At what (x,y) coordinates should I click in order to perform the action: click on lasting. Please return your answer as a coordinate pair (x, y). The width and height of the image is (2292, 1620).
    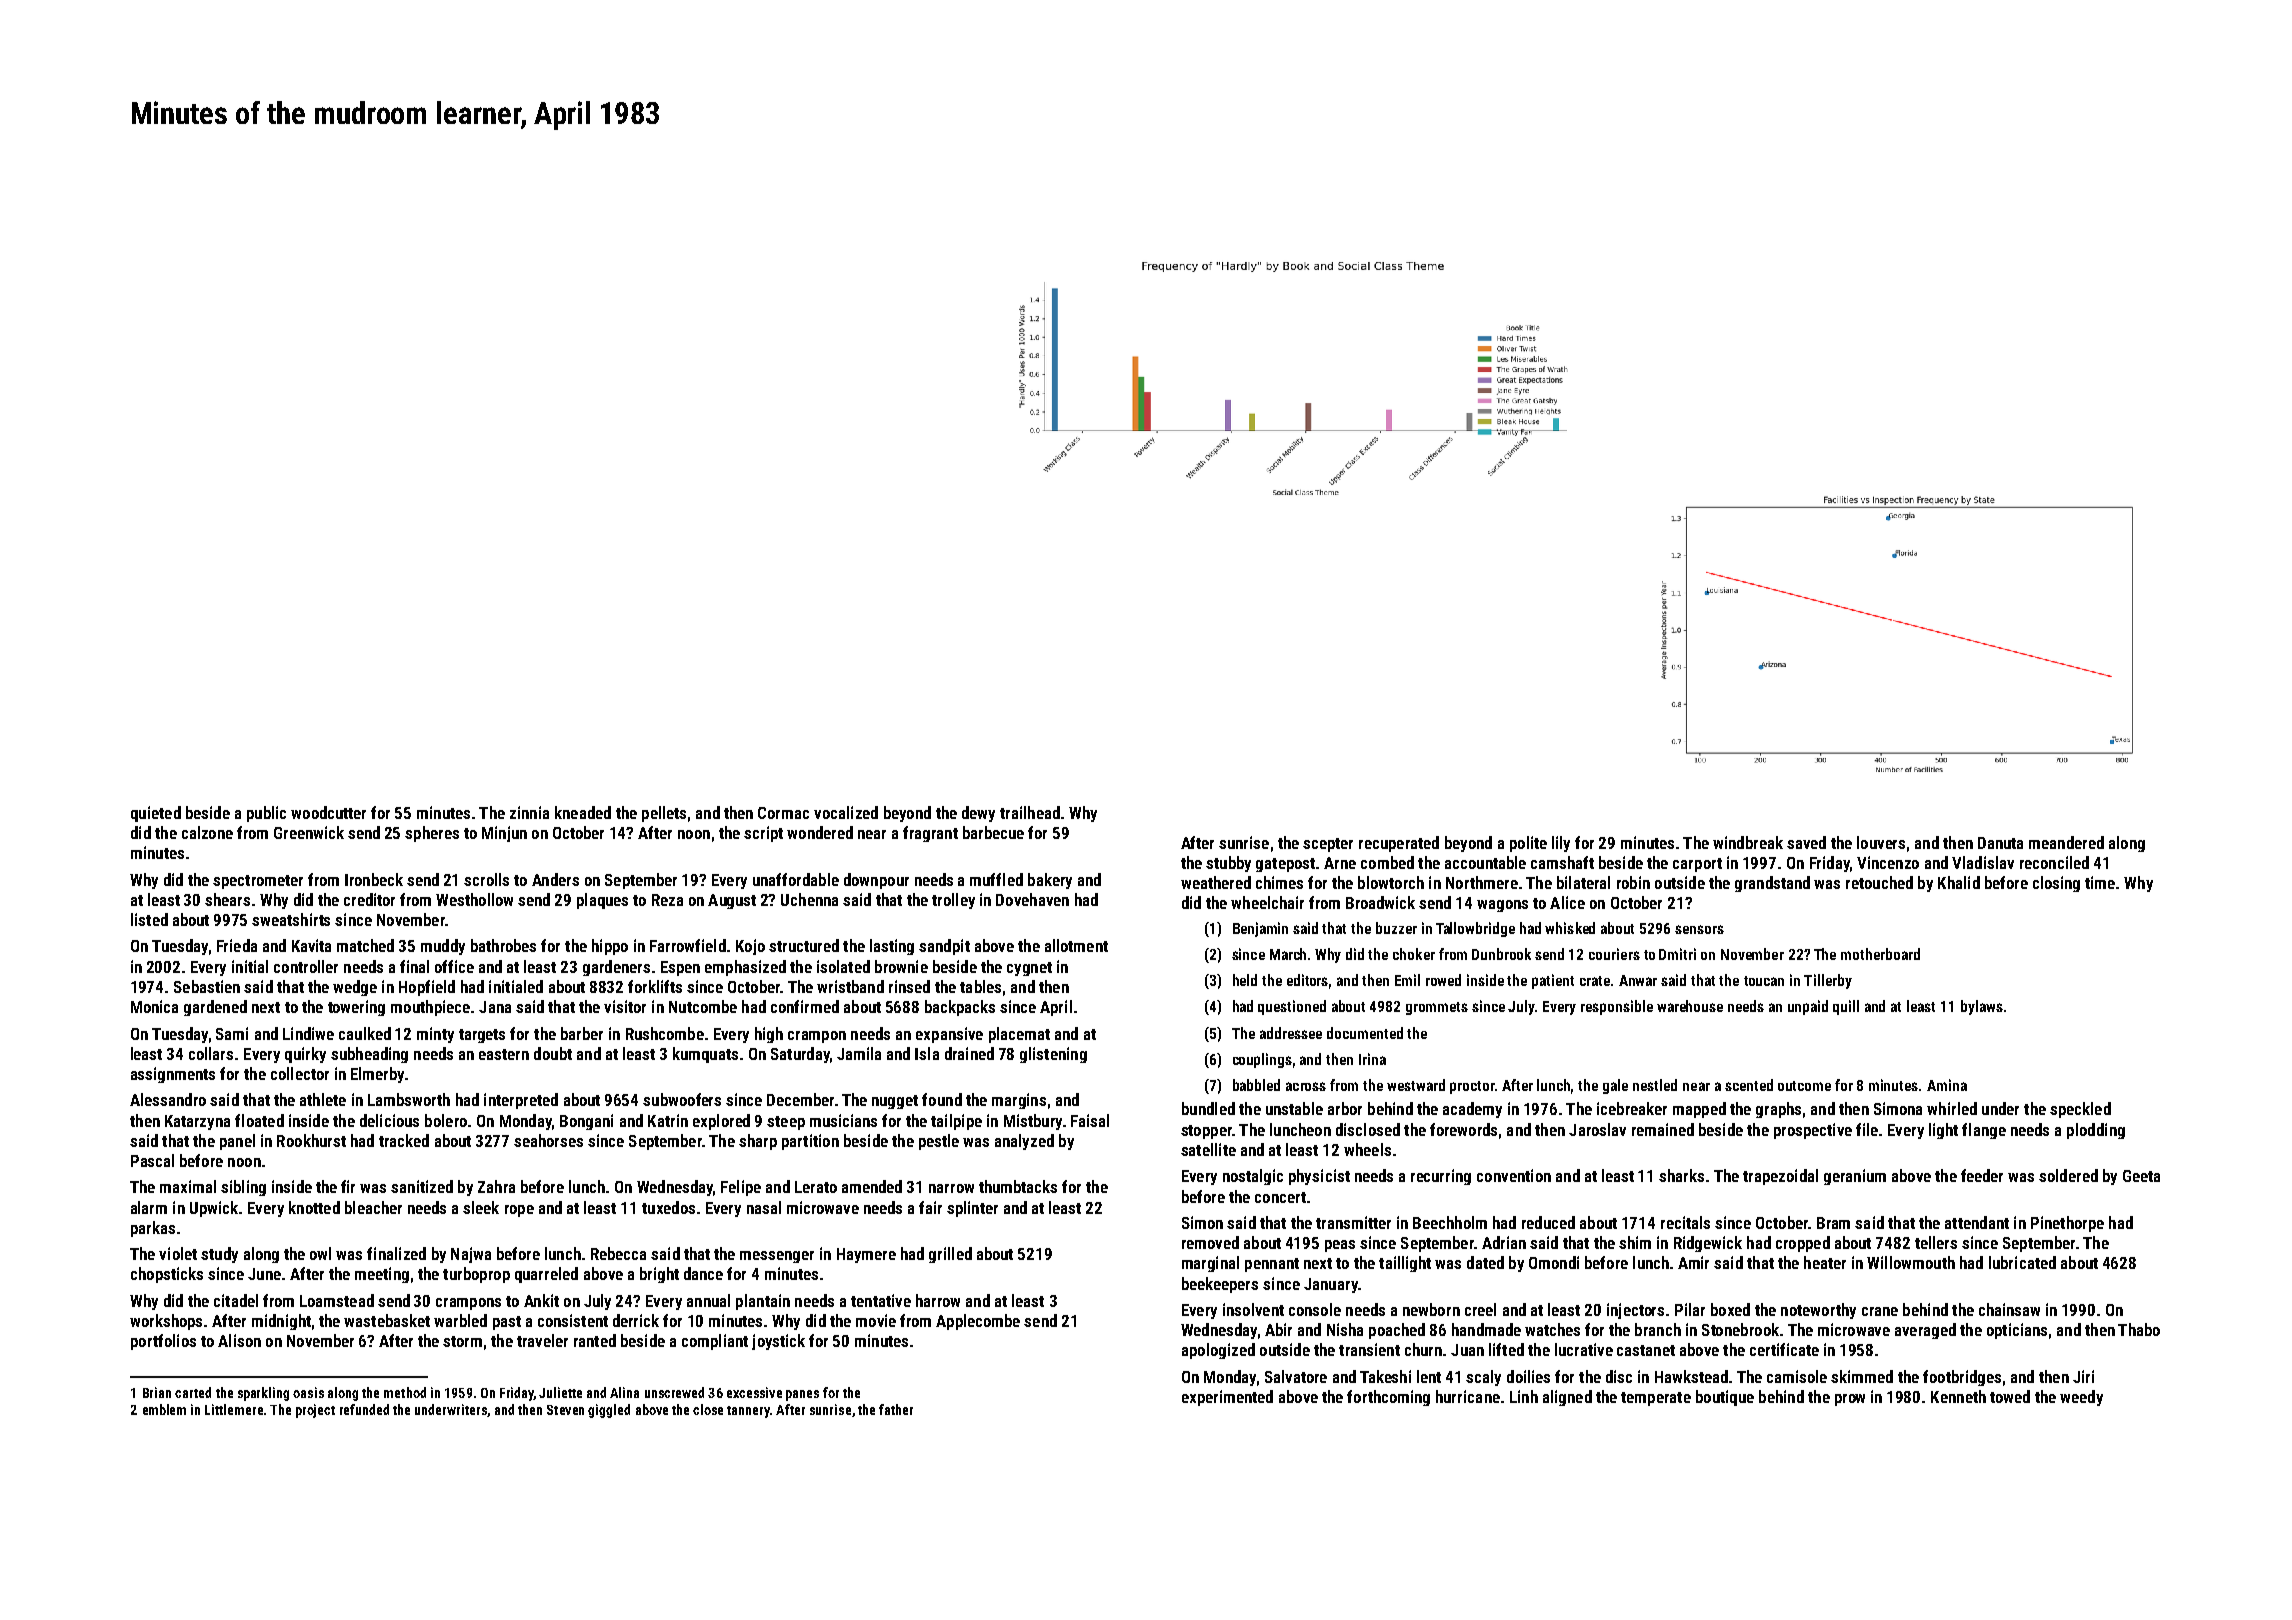
    Looking at the image, I should click on (892, 947).
